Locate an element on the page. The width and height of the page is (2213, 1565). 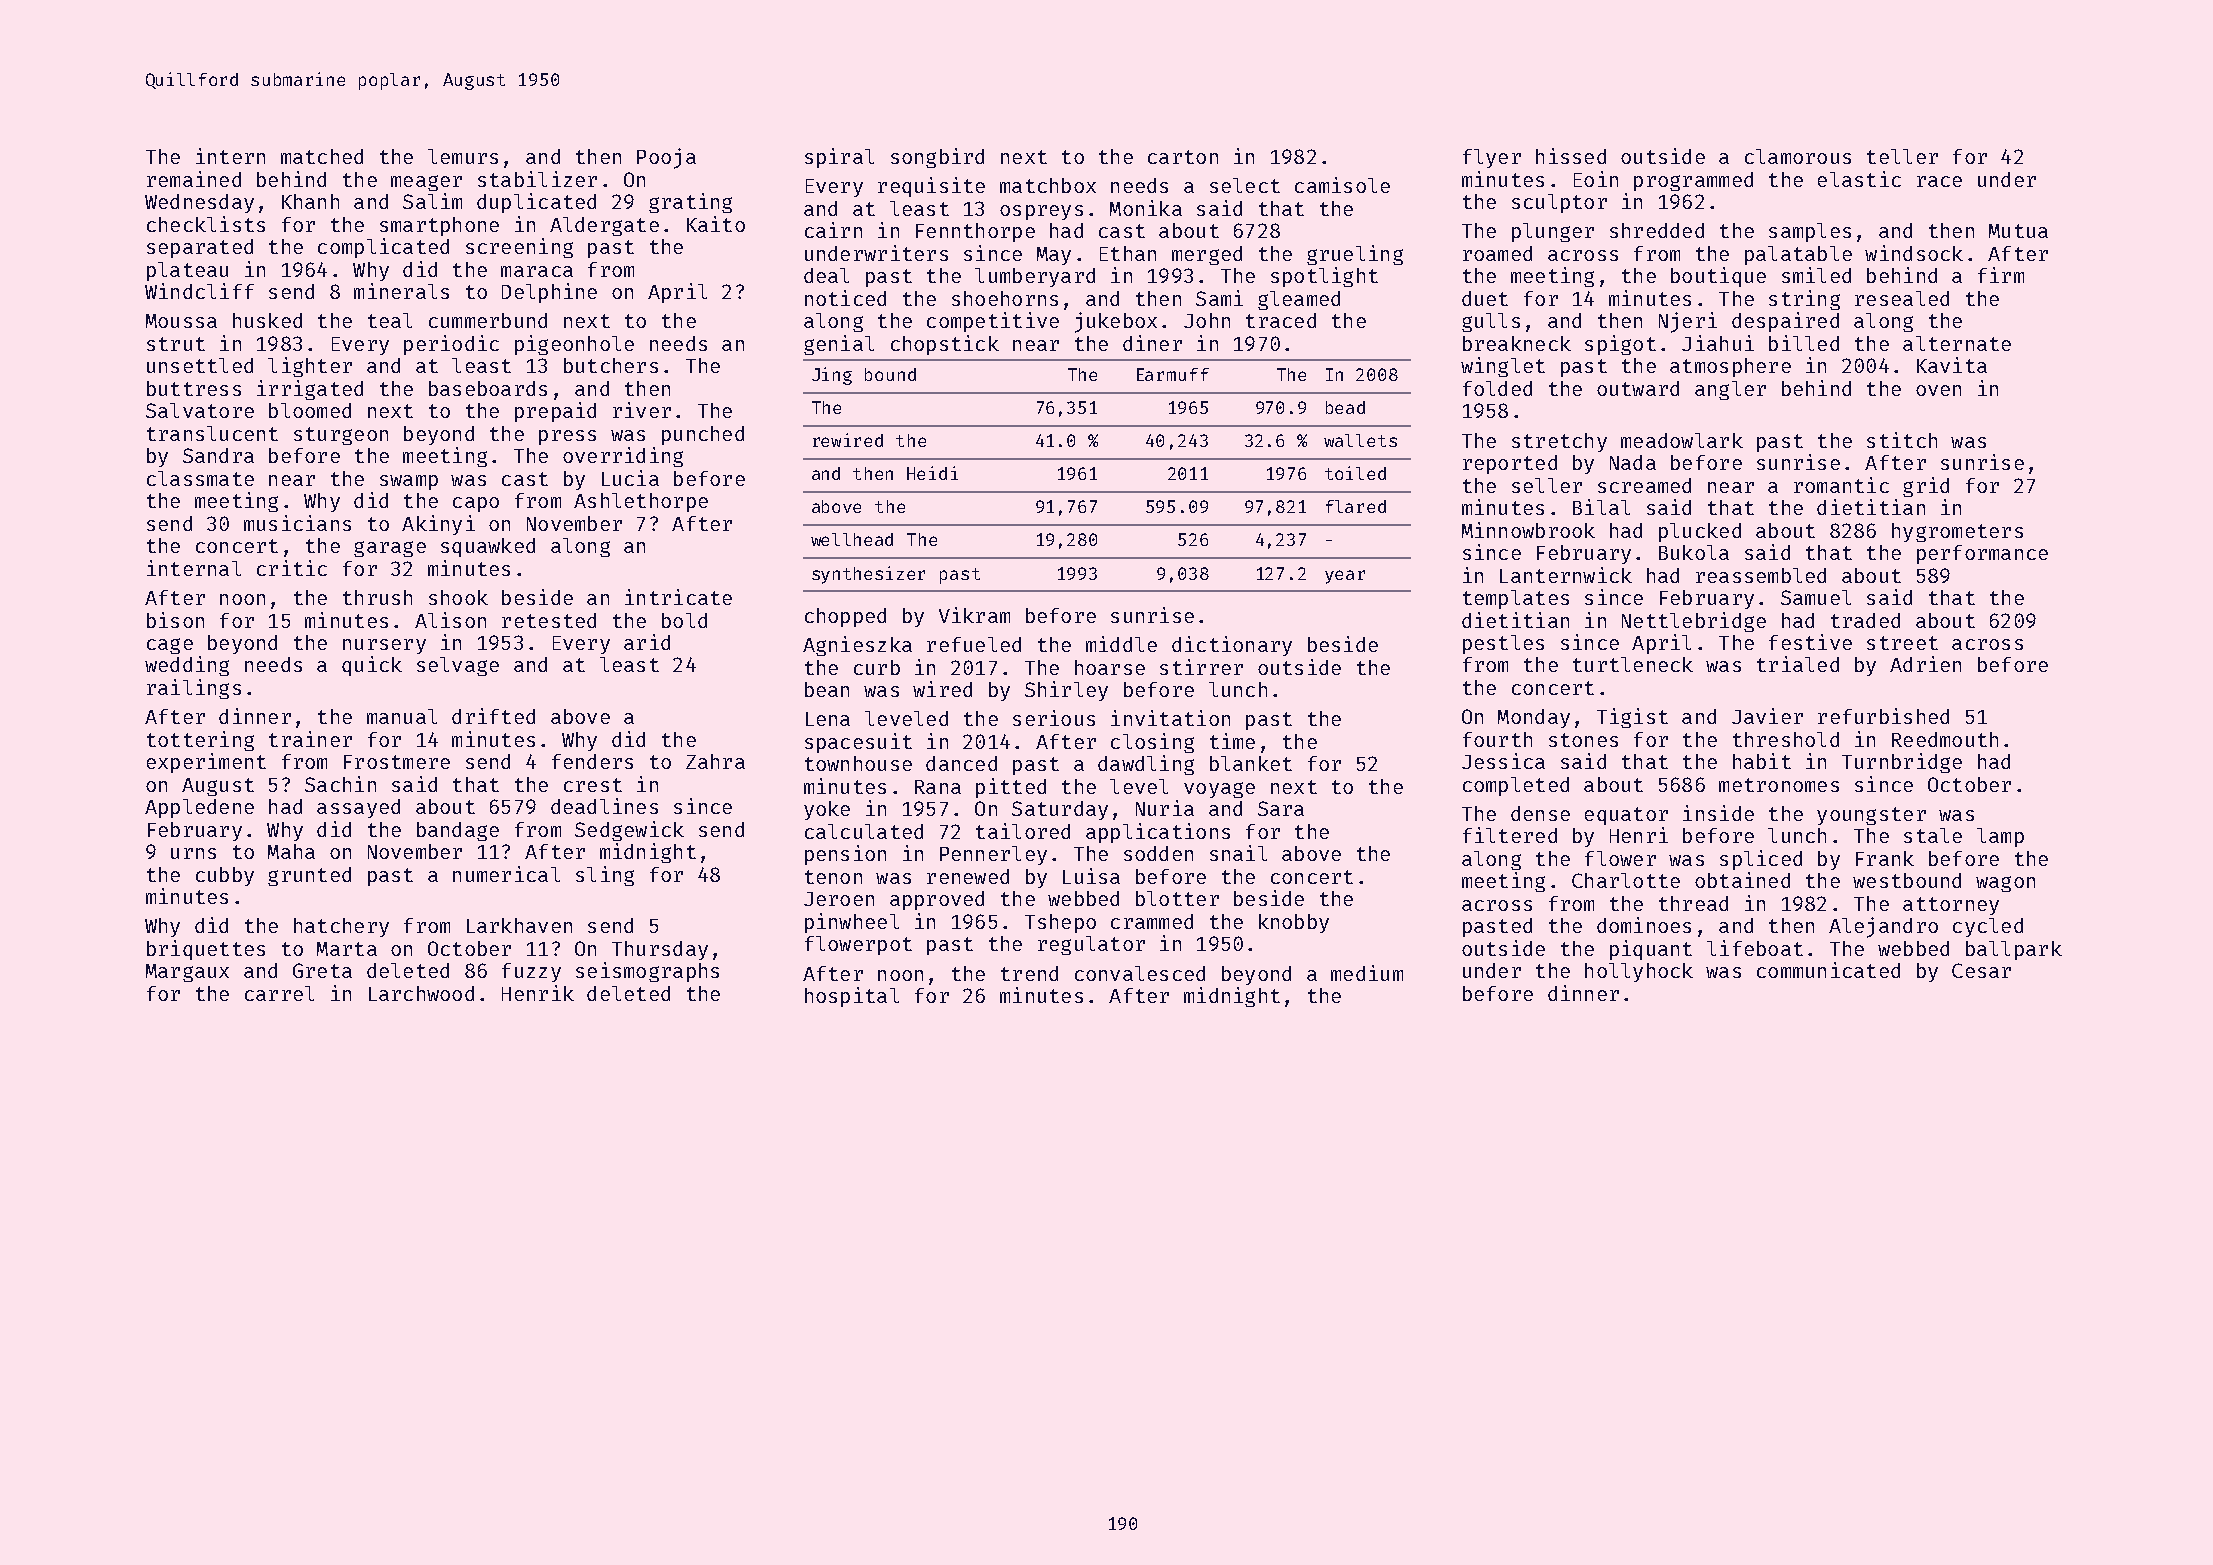
retested is located at coordinates (549, 620).
